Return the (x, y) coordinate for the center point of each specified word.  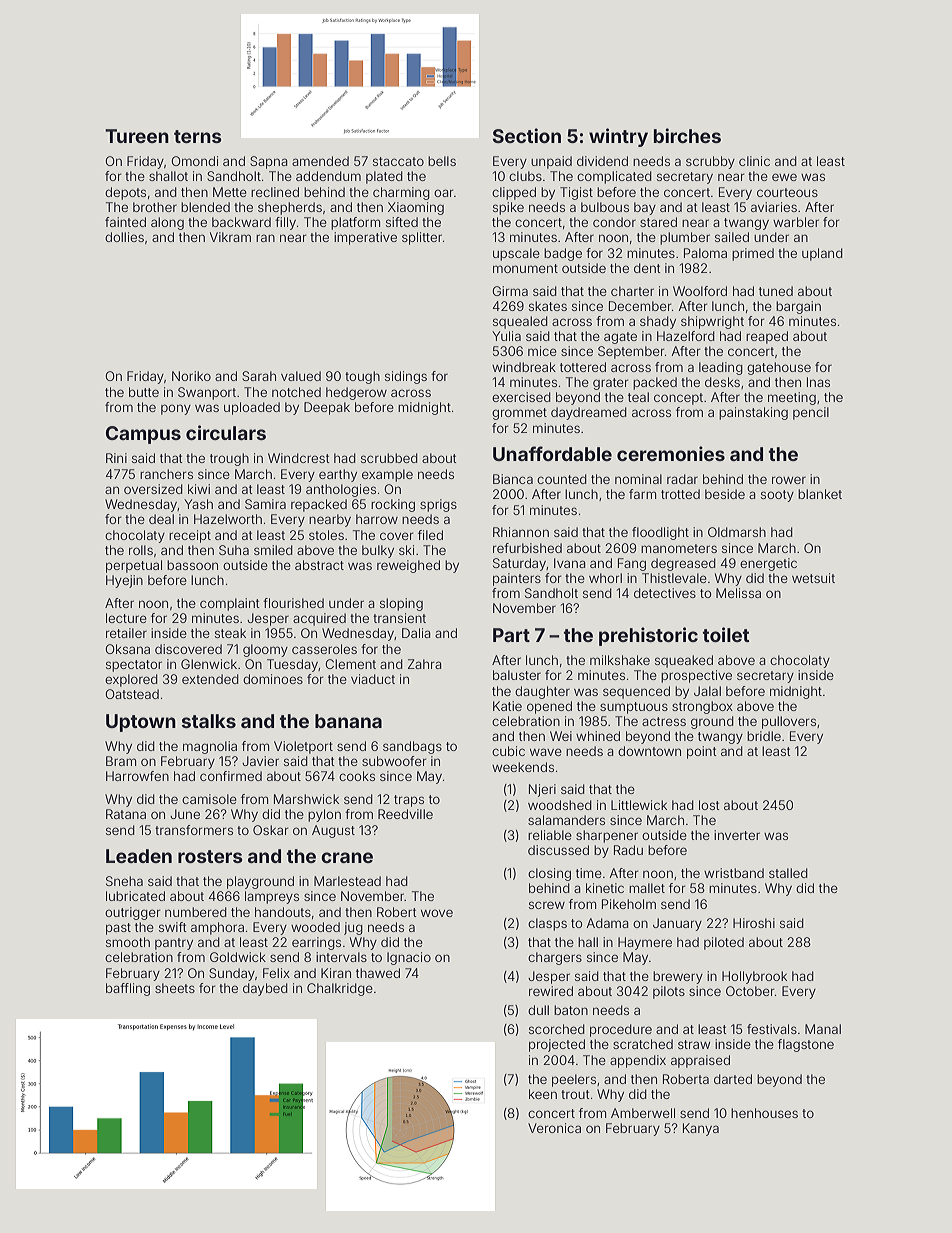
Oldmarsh (737, 532)
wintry (618, 137)
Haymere (645, 943)
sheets (175, 988)
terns (198, 136)
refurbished (527, 548)
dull (538, 1010)
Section (527, 135)
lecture (126, 618)
